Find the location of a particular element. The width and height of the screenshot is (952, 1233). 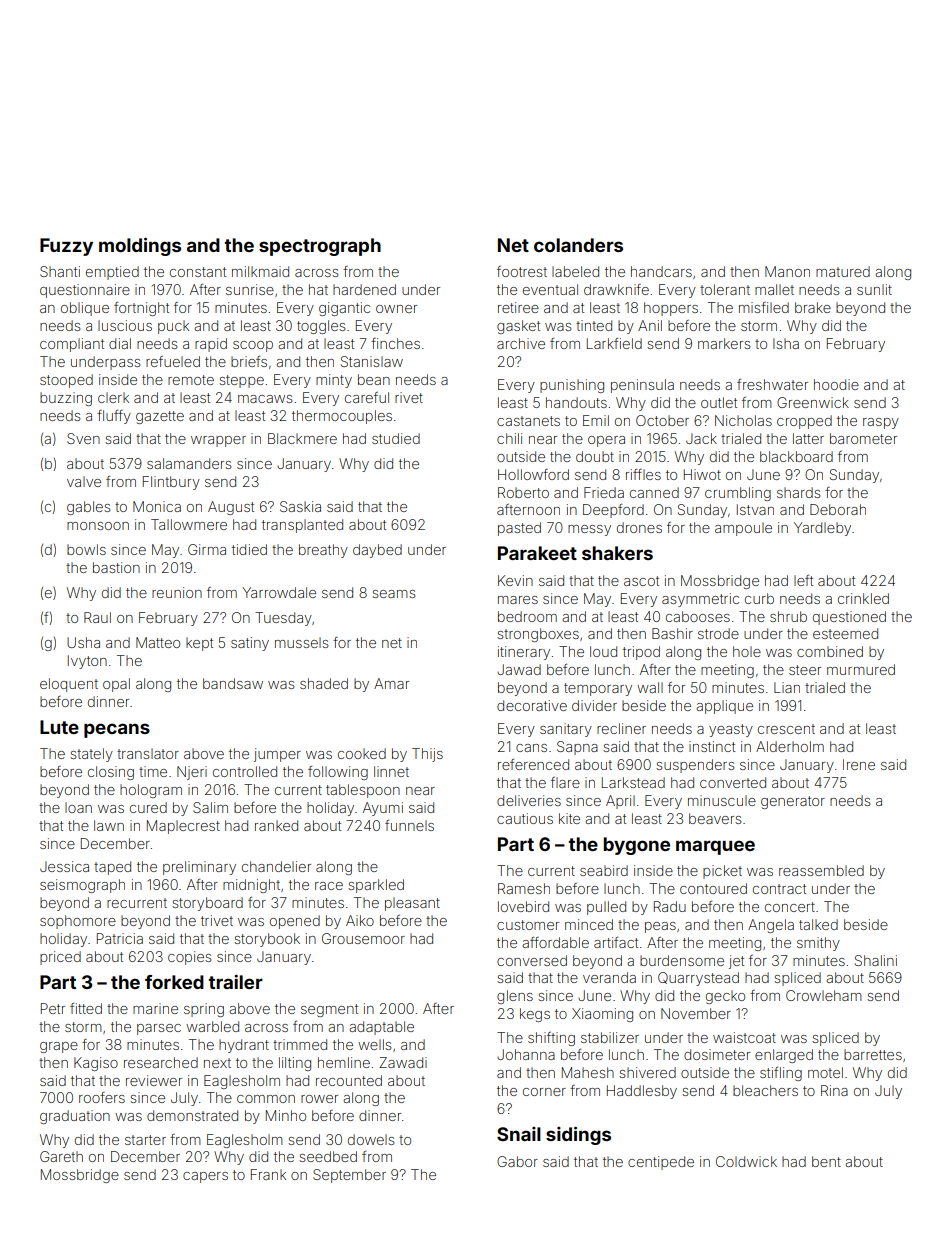

stooped is located at coordinates (66, 381).
